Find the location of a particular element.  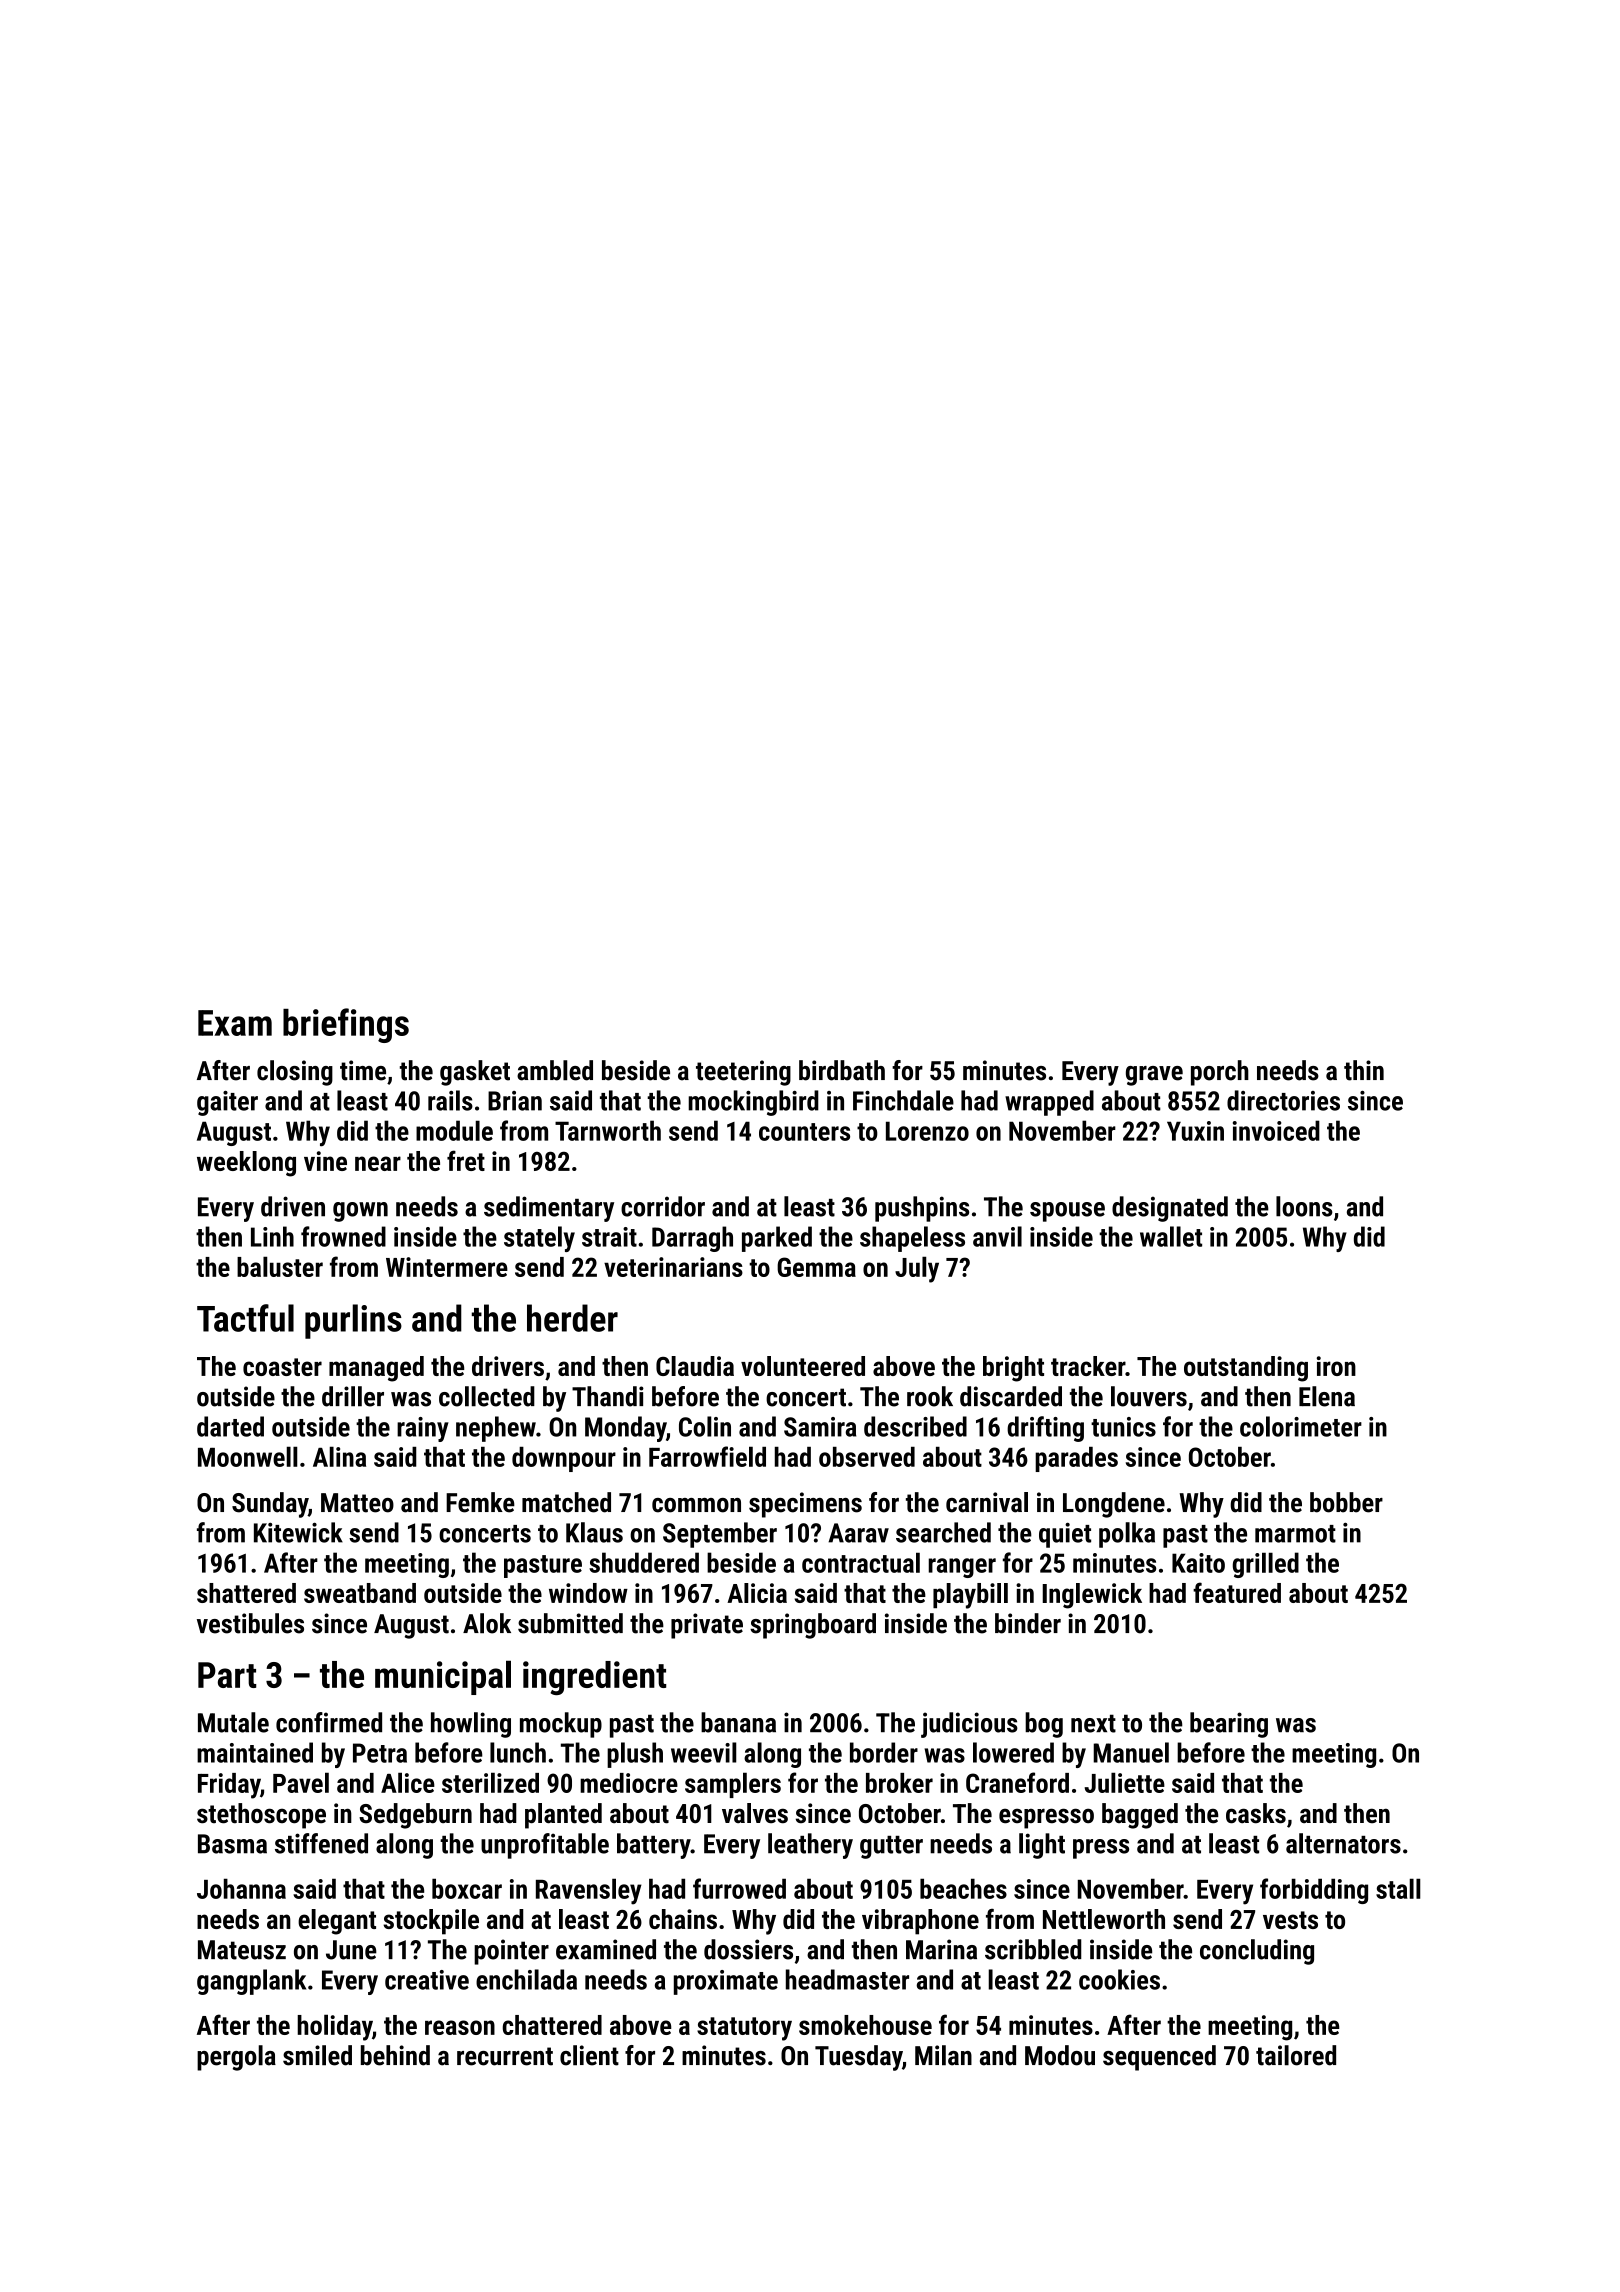

featured is located at coordinates (1237, 1592).
